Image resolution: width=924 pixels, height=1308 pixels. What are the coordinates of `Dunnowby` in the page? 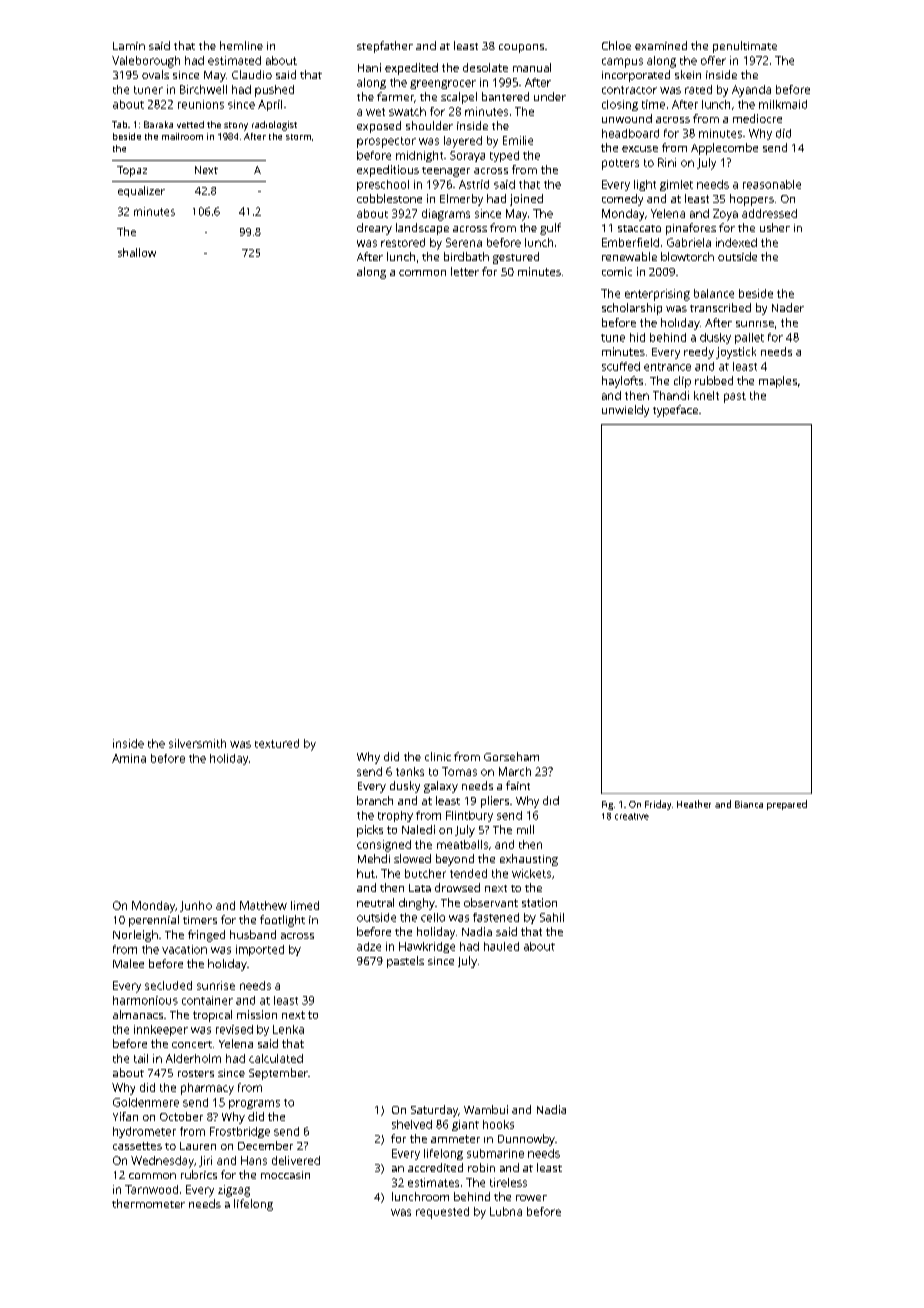 It's located at (526, 1140).
